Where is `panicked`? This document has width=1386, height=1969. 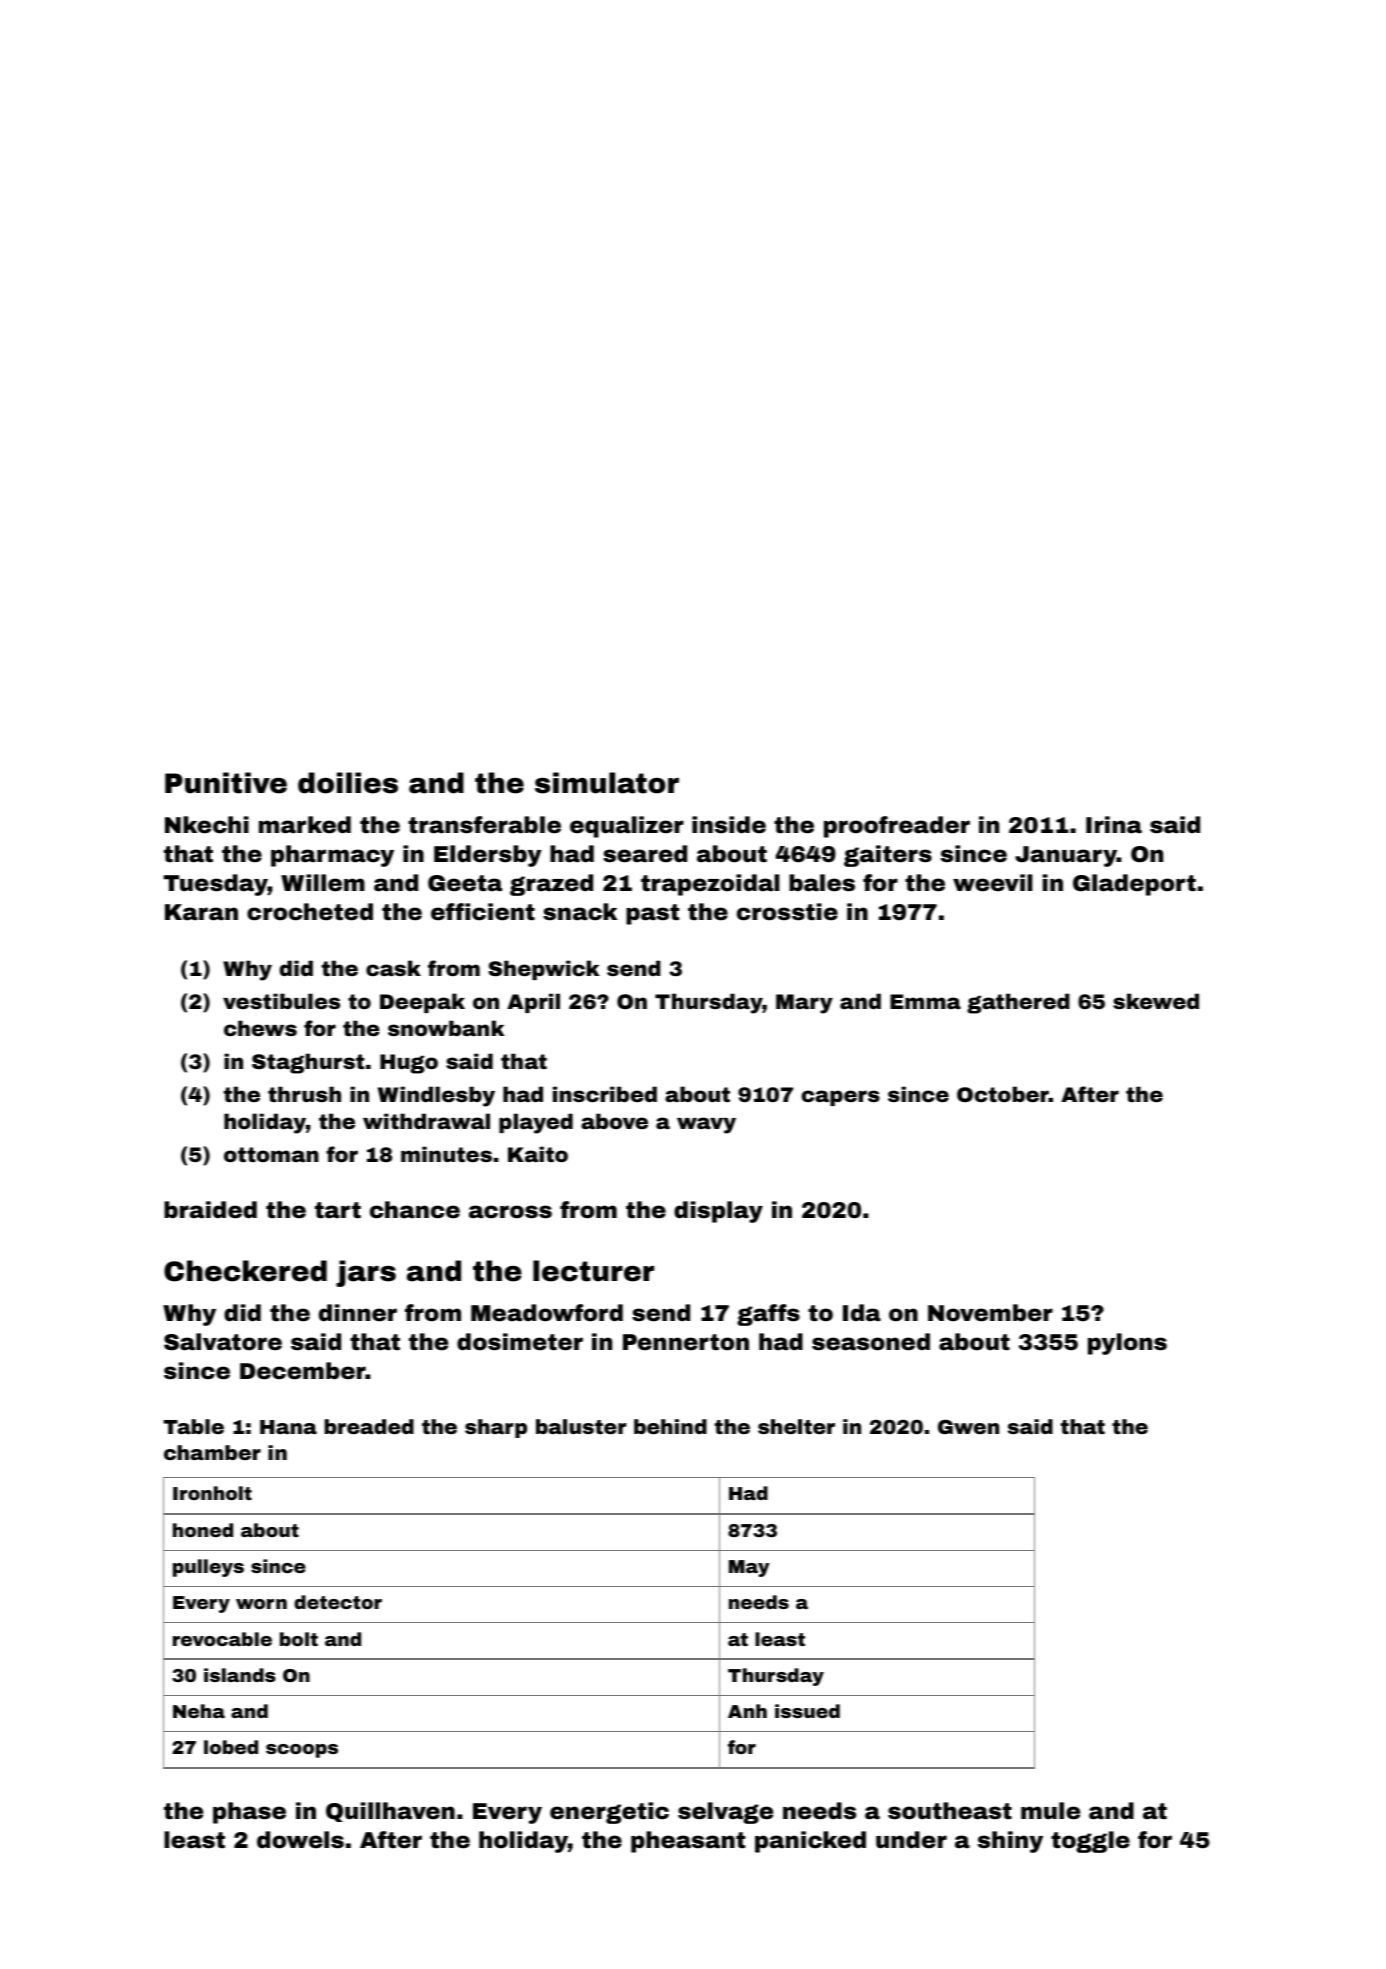
panicked is located at coordinates (810, 1842).
